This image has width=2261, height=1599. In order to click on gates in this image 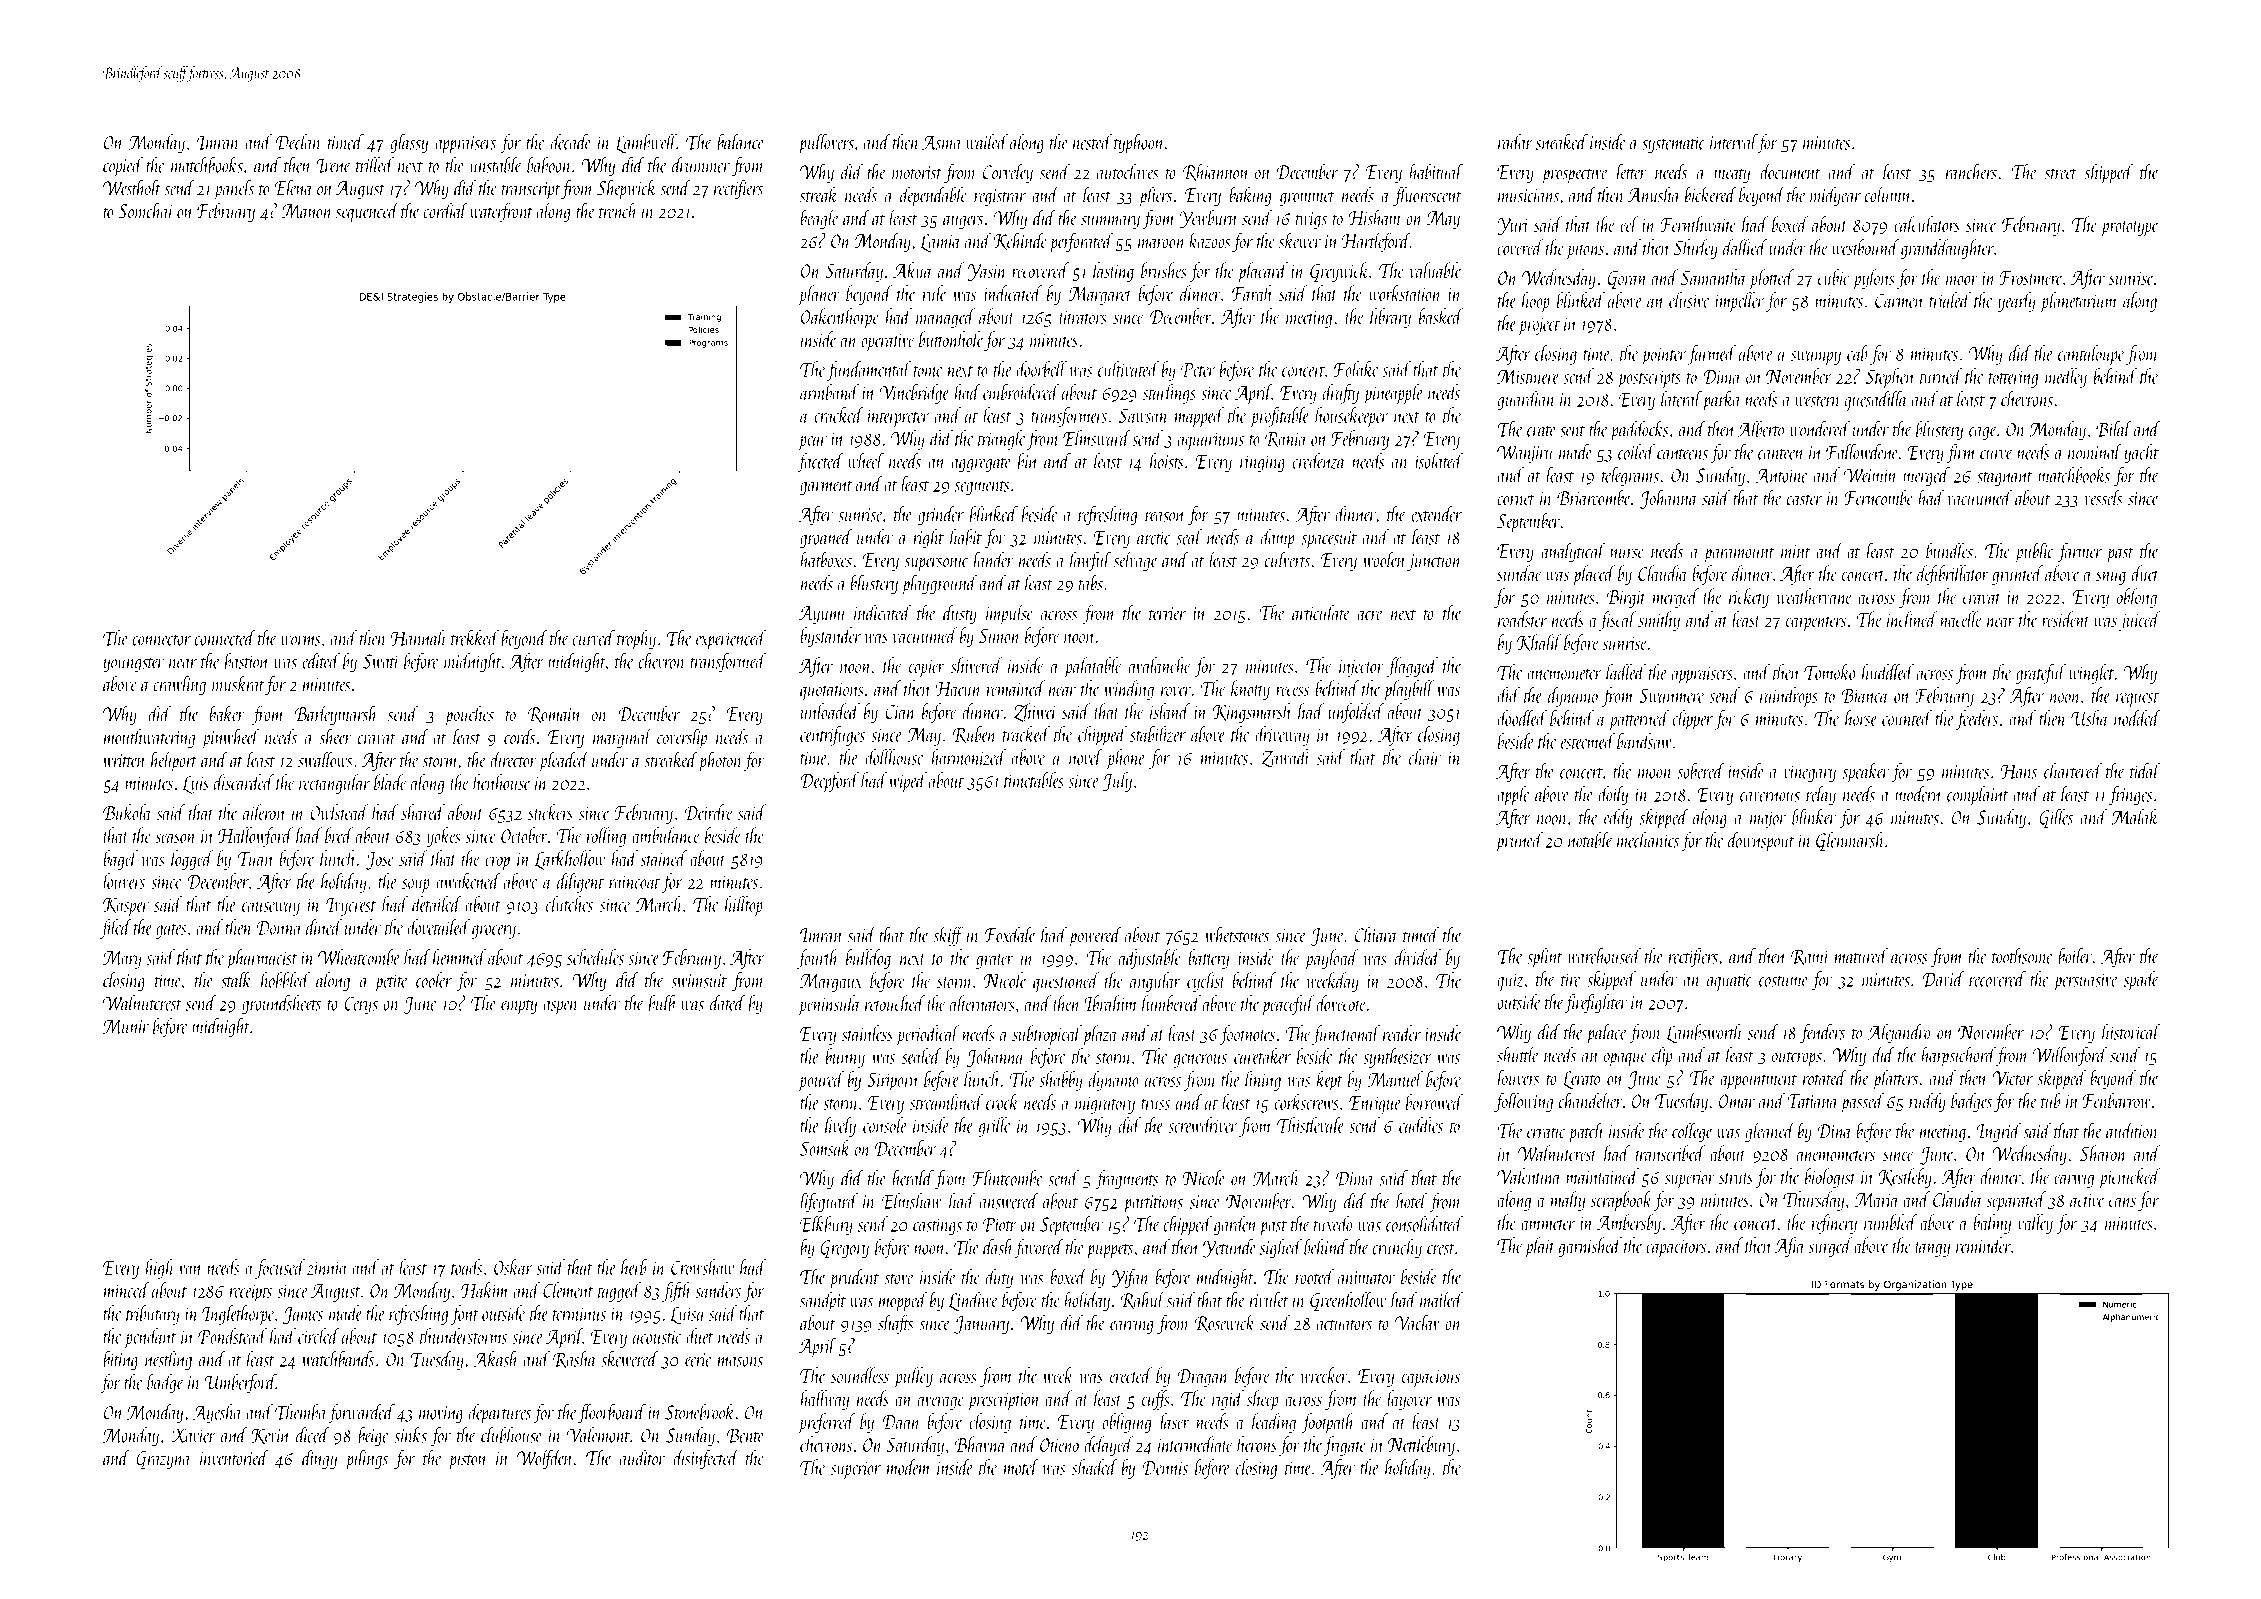, I will do `click(171, 931)`.
